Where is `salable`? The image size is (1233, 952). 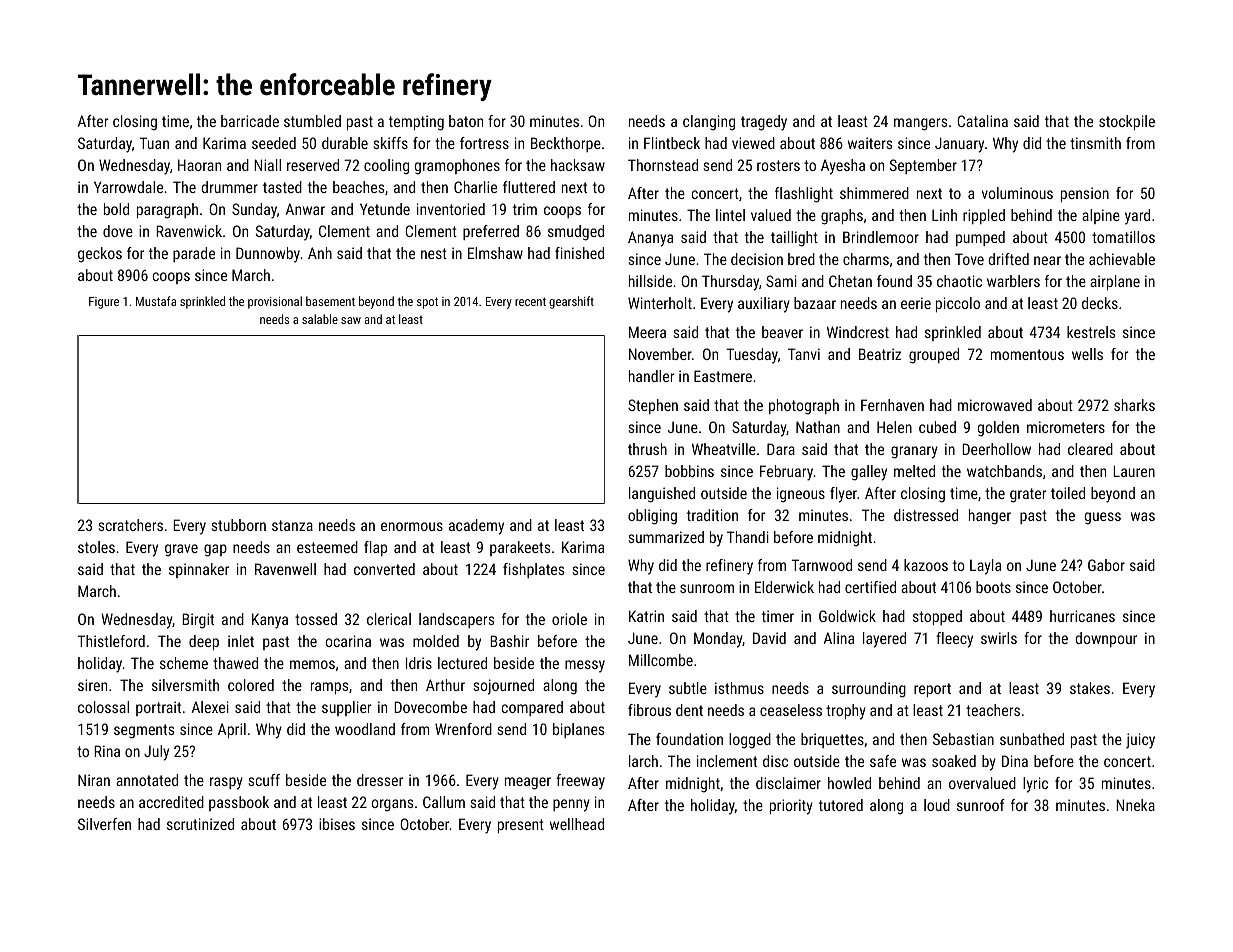
salable is located at coordinates (320, 319).
